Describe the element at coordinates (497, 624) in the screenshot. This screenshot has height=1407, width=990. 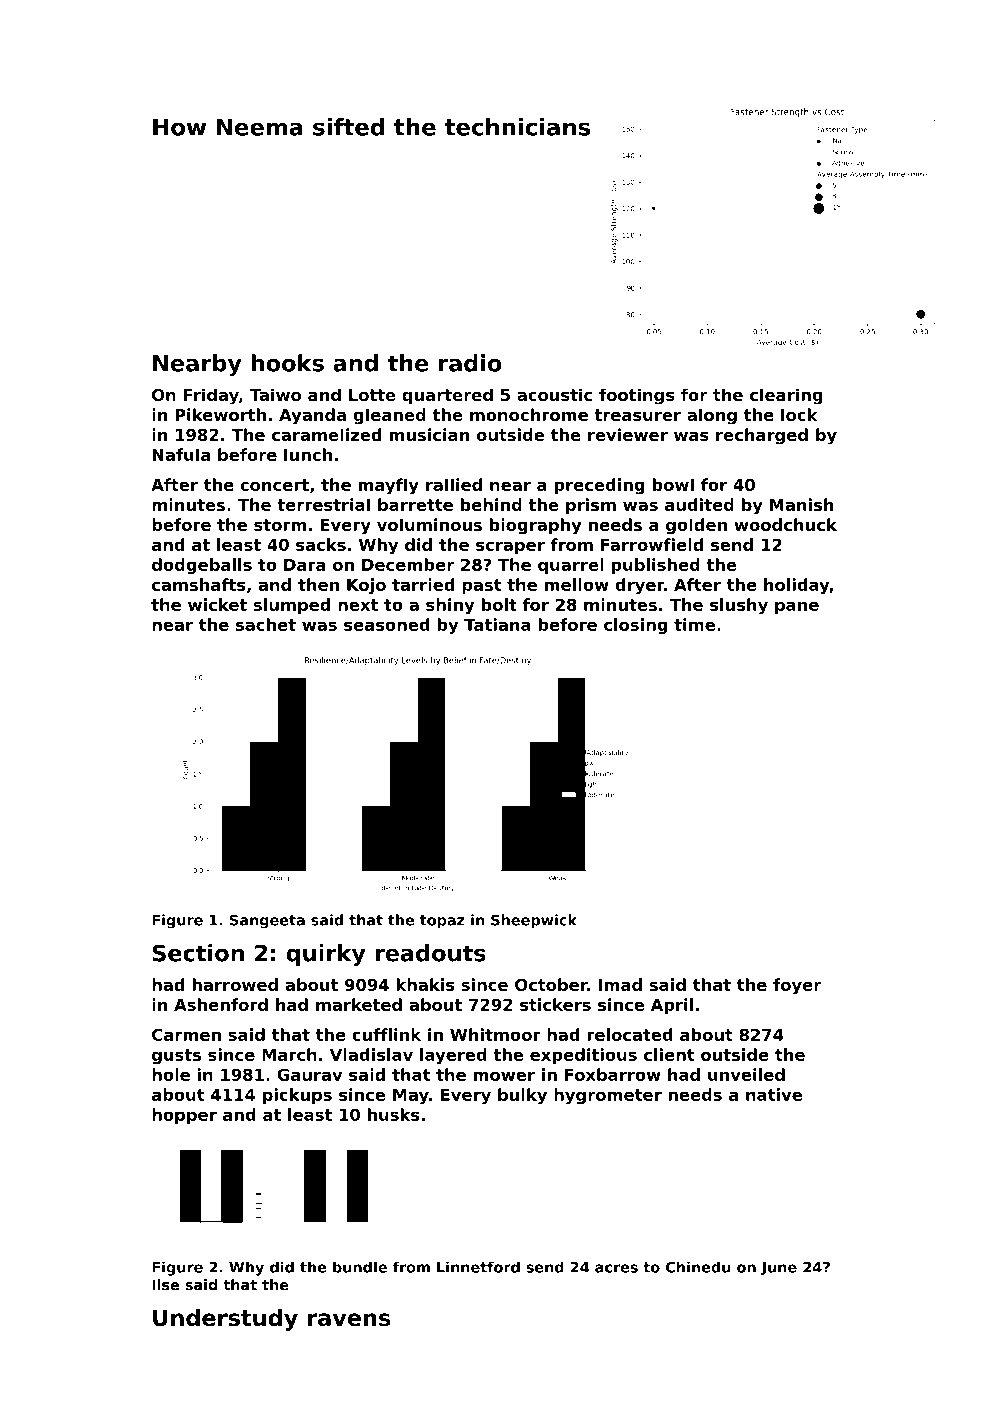
I see `Tatiana` at that location.
